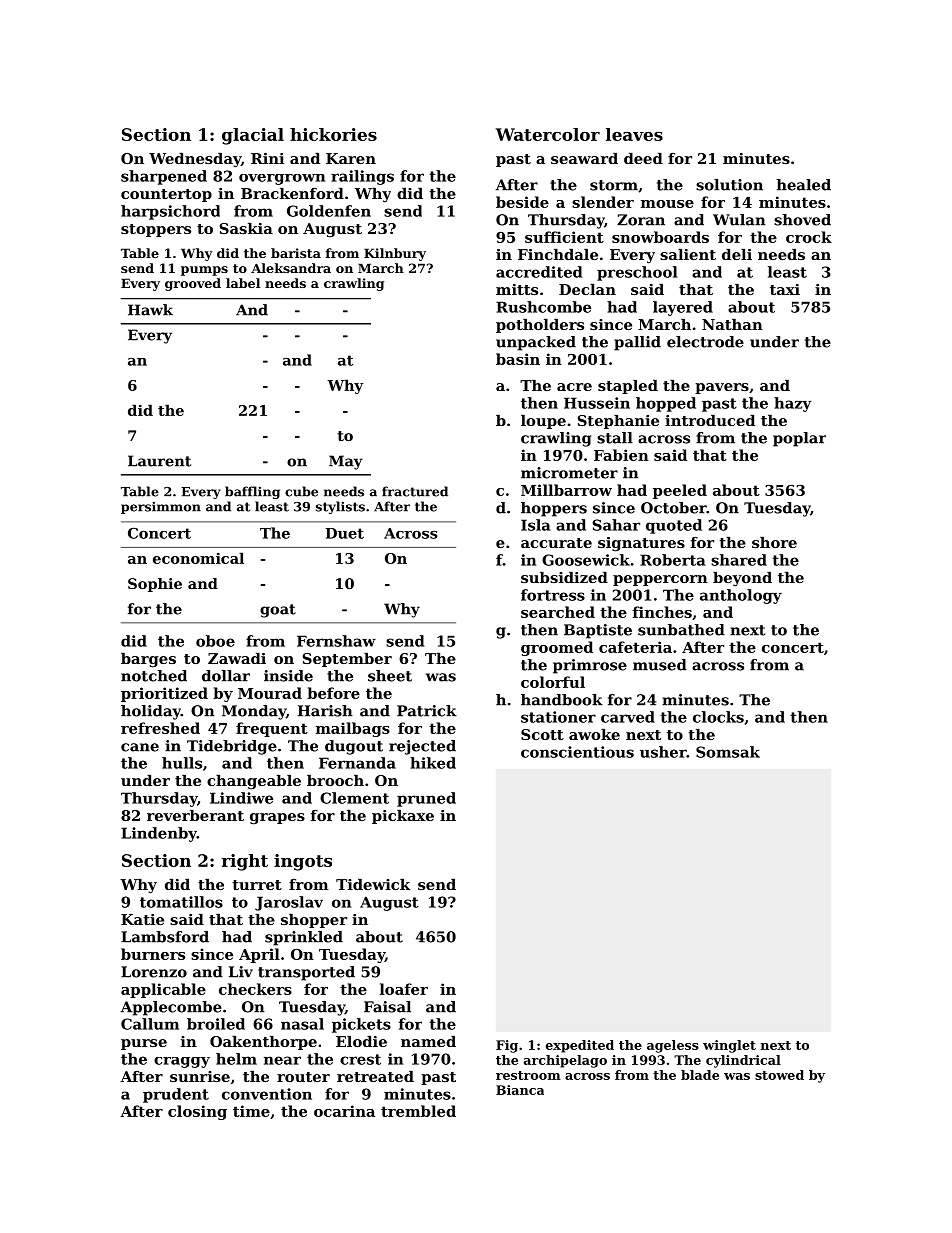 Image resolution: width=952 pixels, height=1233 pixels. I want to click on time, so click(251, 1111).
